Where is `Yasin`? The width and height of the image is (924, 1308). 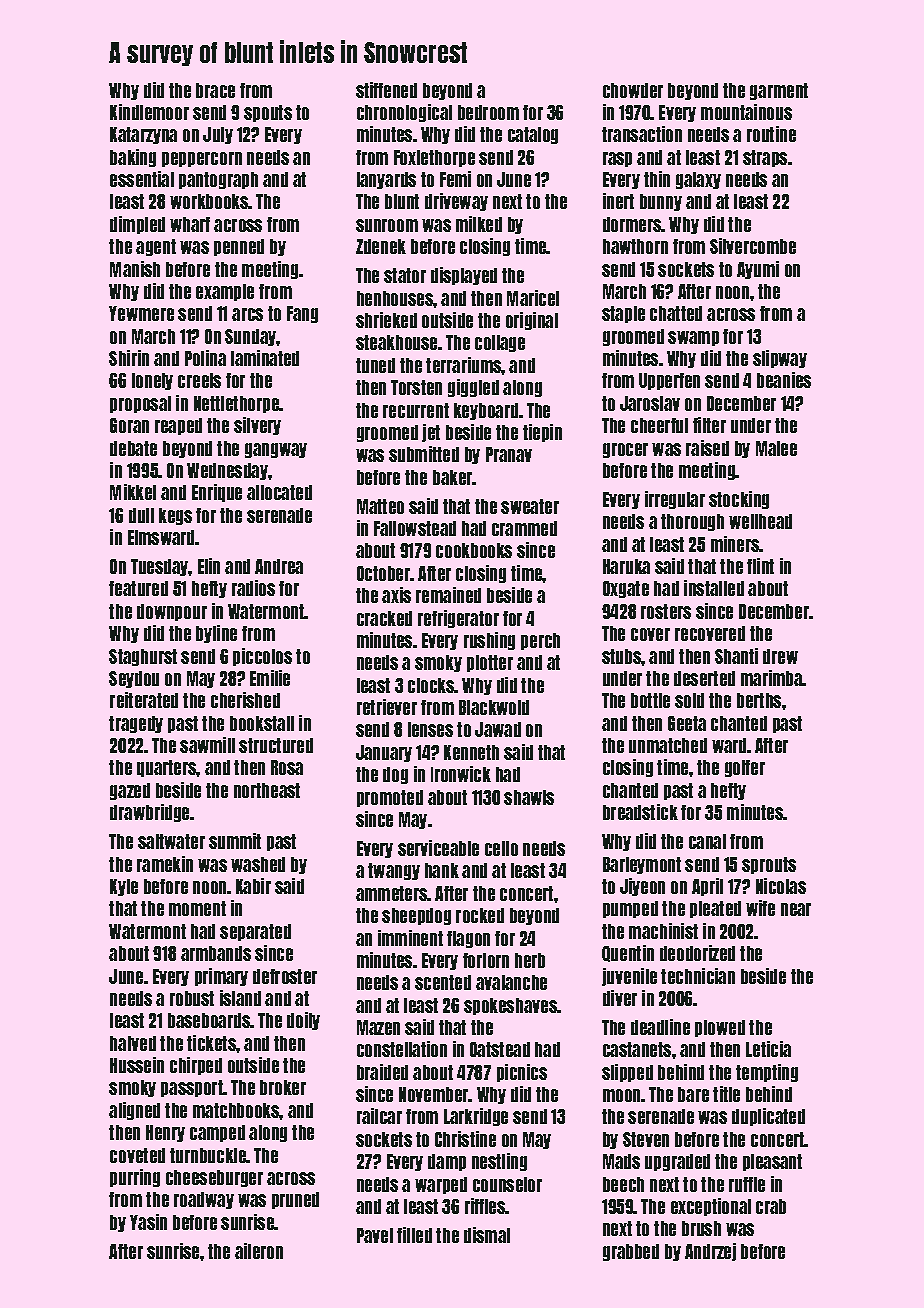 Yasin is located at coordinates (148, 1222).
